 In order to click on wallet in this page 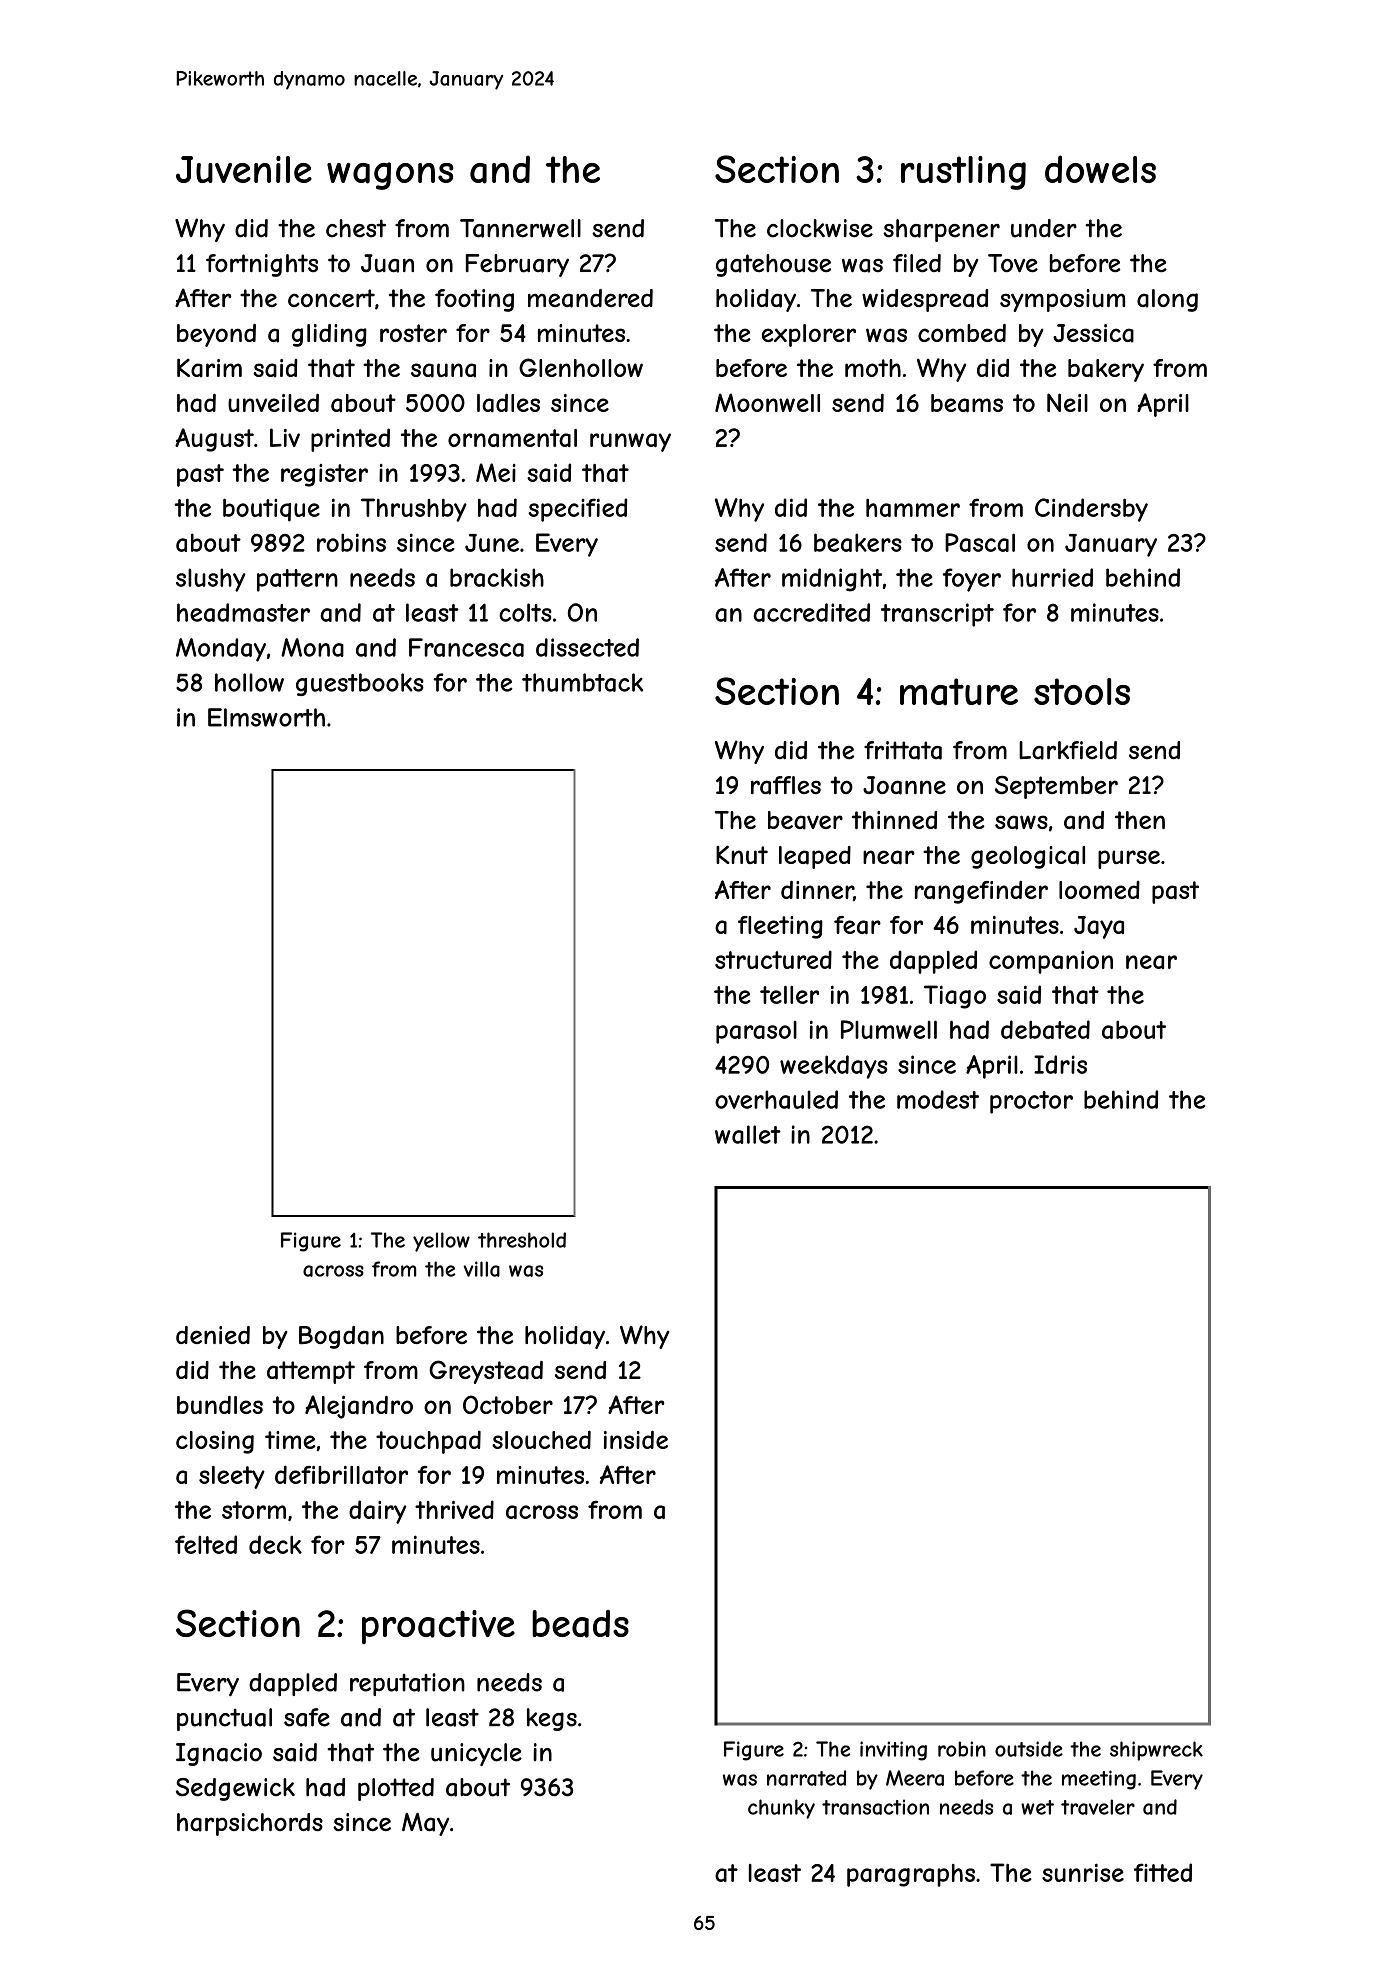, I will do `click(748, 1134)`.
